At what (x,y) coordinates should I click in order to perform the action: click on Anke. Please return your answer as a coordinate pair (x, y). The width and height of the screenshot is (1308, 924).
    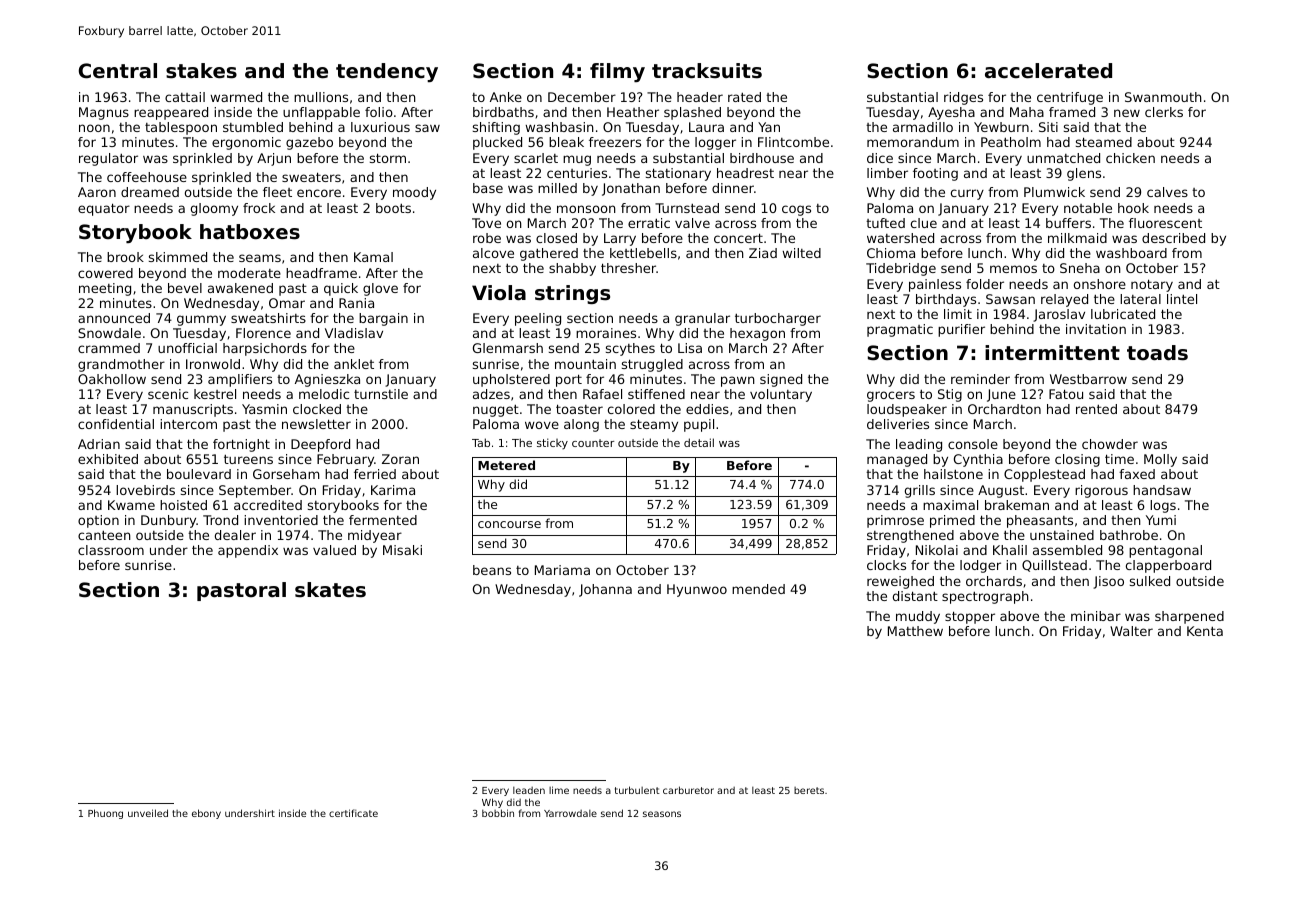
    Looking at the image, I should click on (506, 97).
